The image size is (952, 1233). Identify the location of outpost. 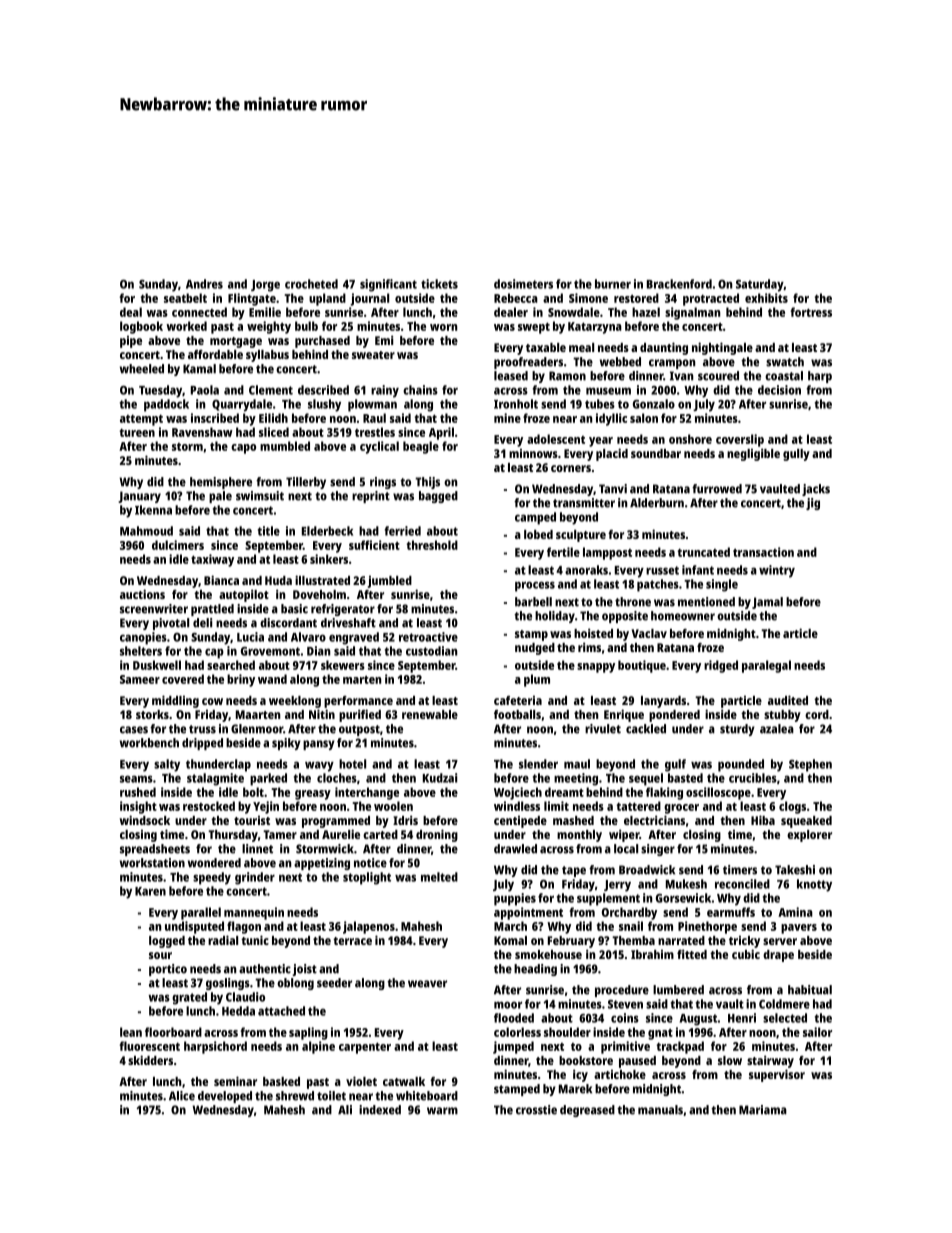
(359, 730).
